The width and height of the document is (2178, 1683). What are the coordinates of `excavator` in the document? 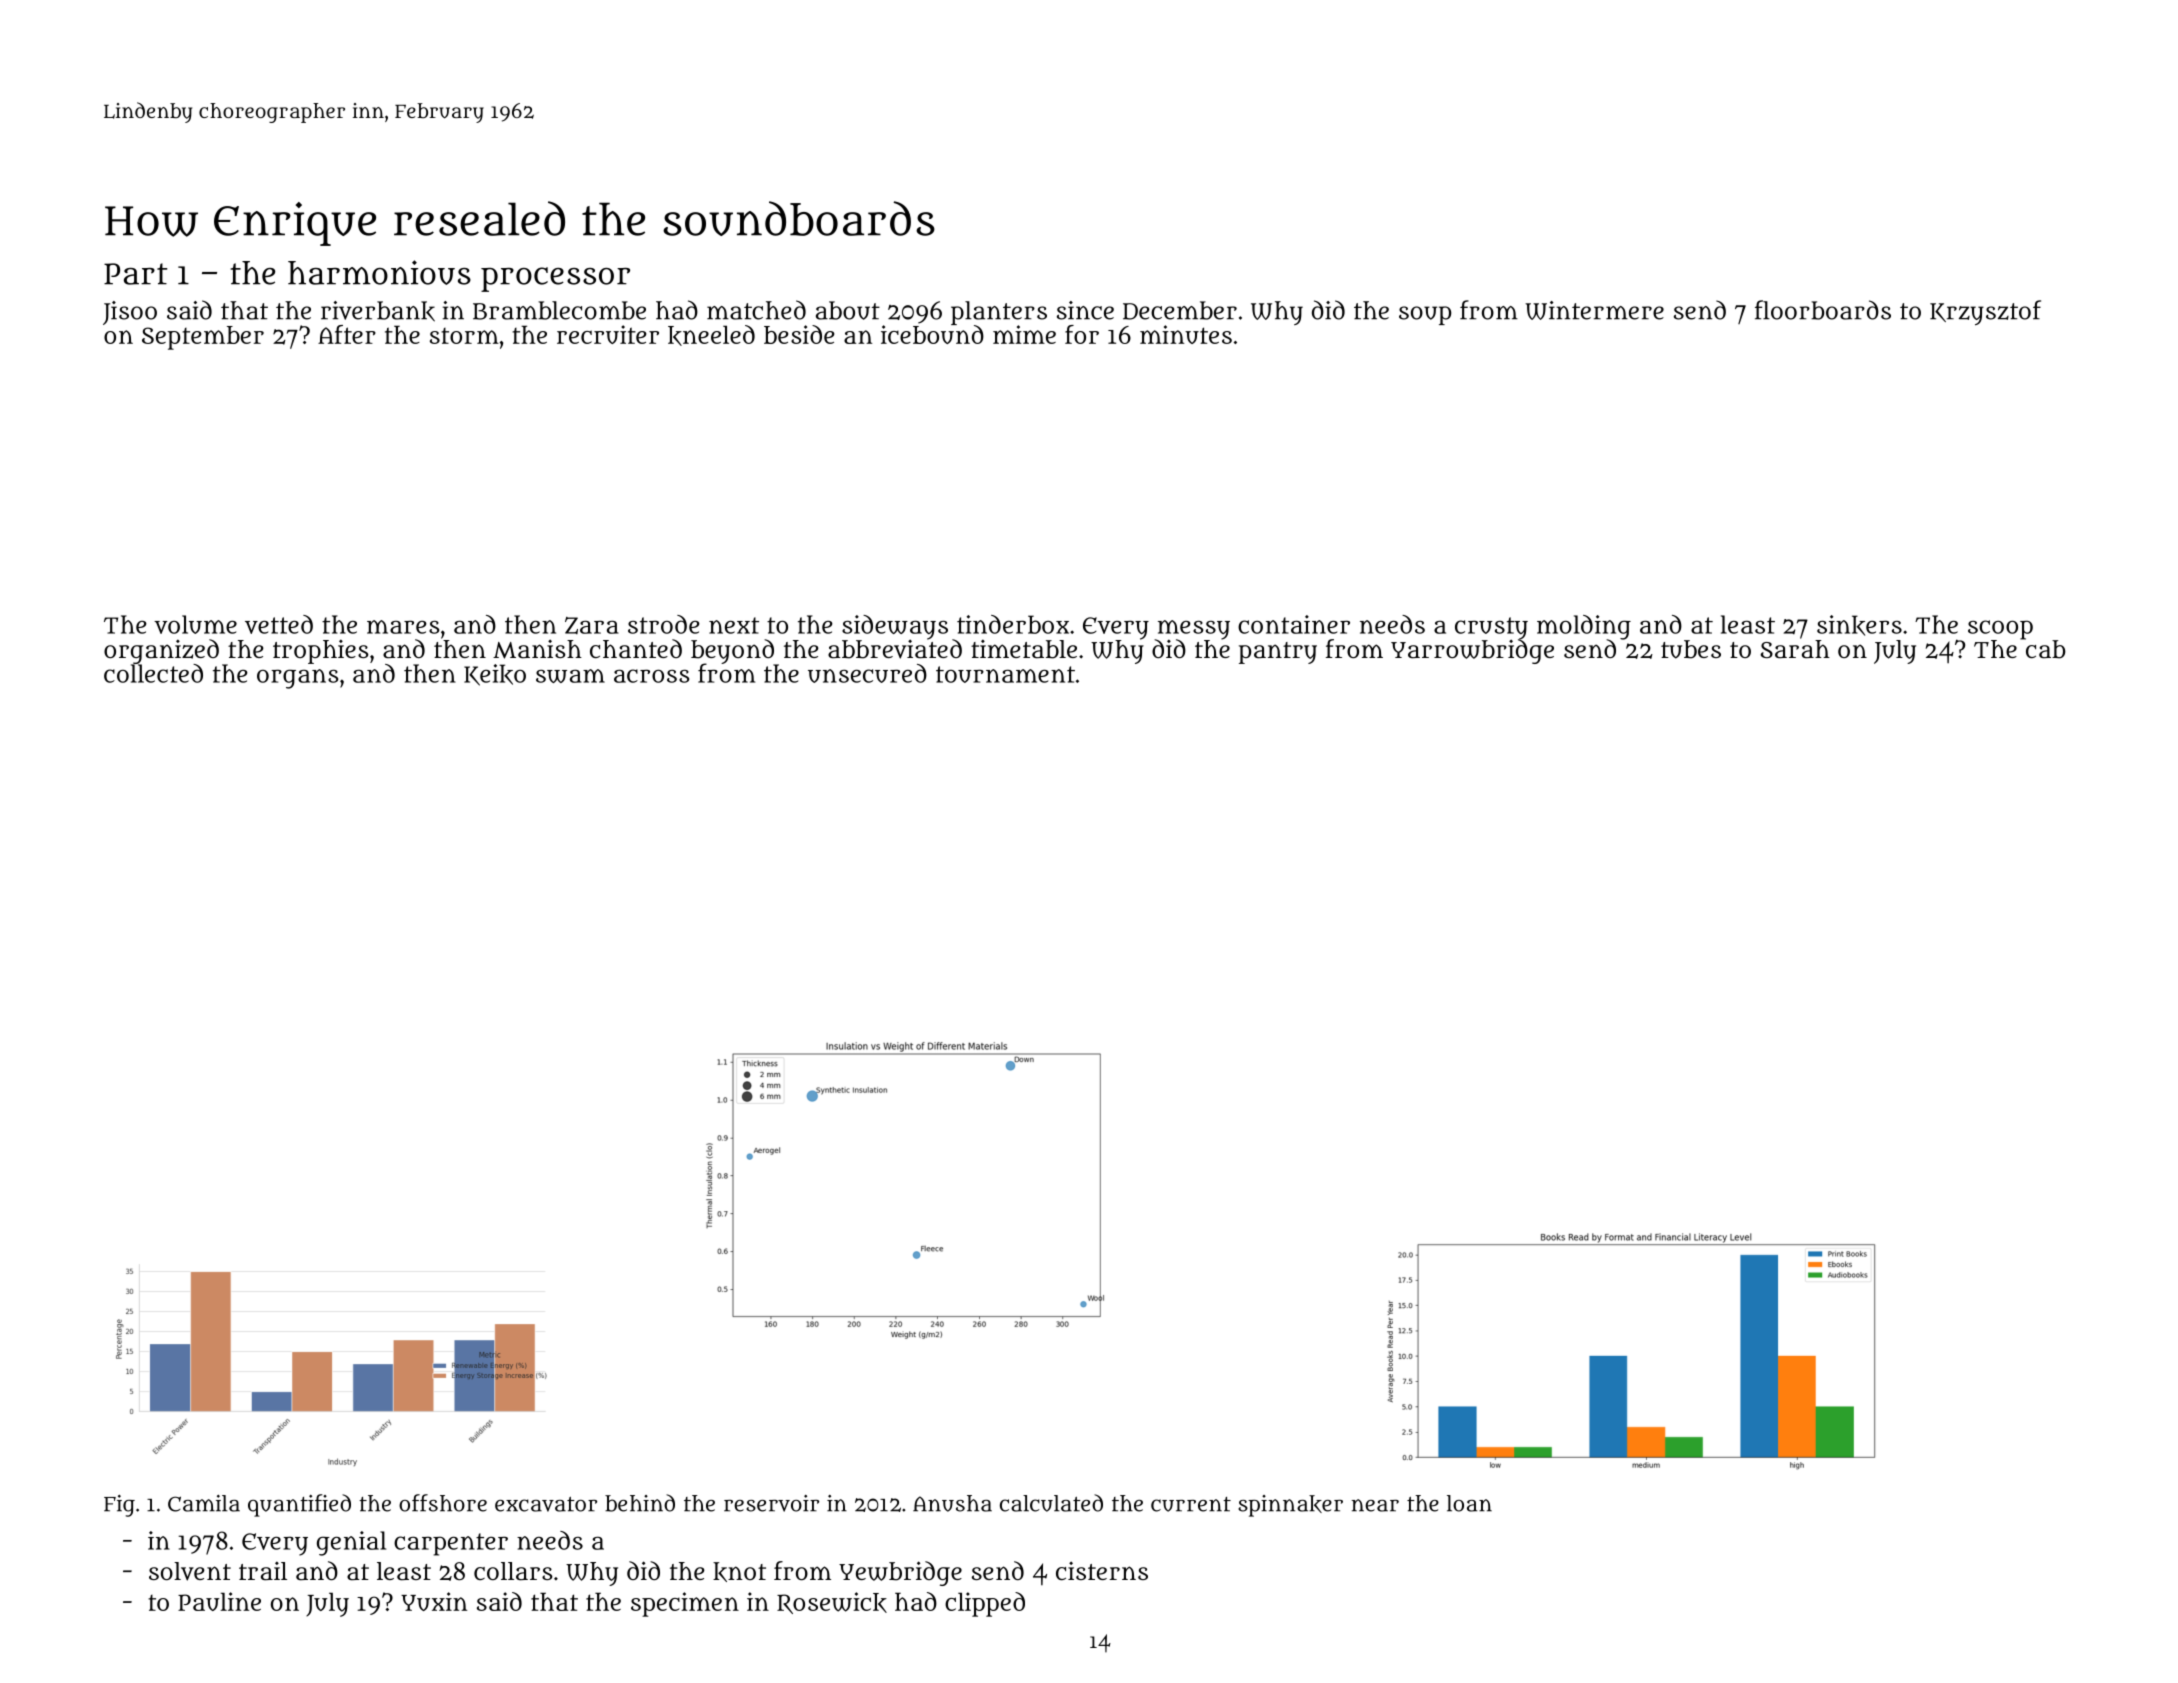 It's located at (546, 1504).
